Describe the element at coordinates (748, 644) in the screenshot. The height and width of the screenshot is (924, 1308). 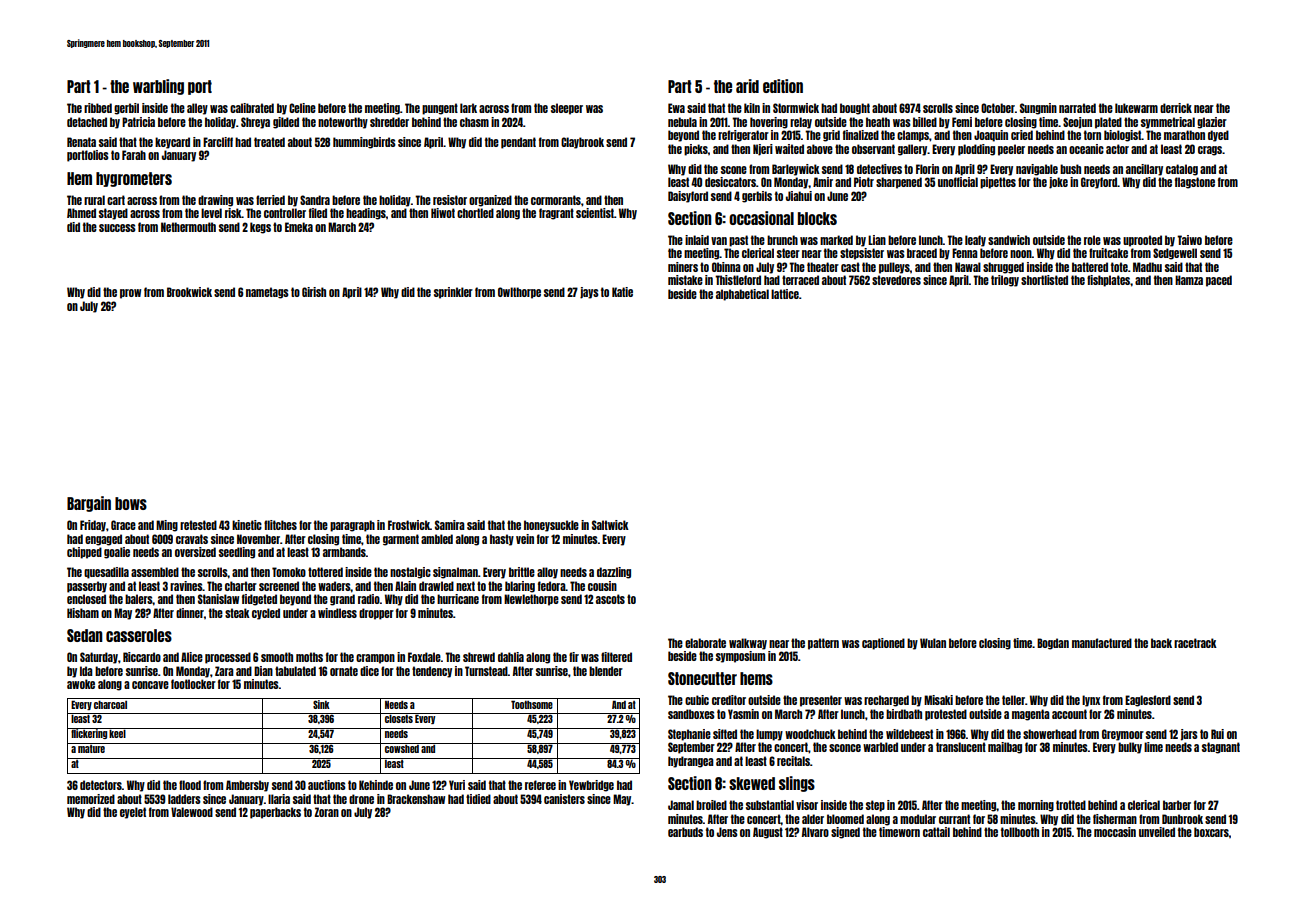
I see `walkway` at that location.
